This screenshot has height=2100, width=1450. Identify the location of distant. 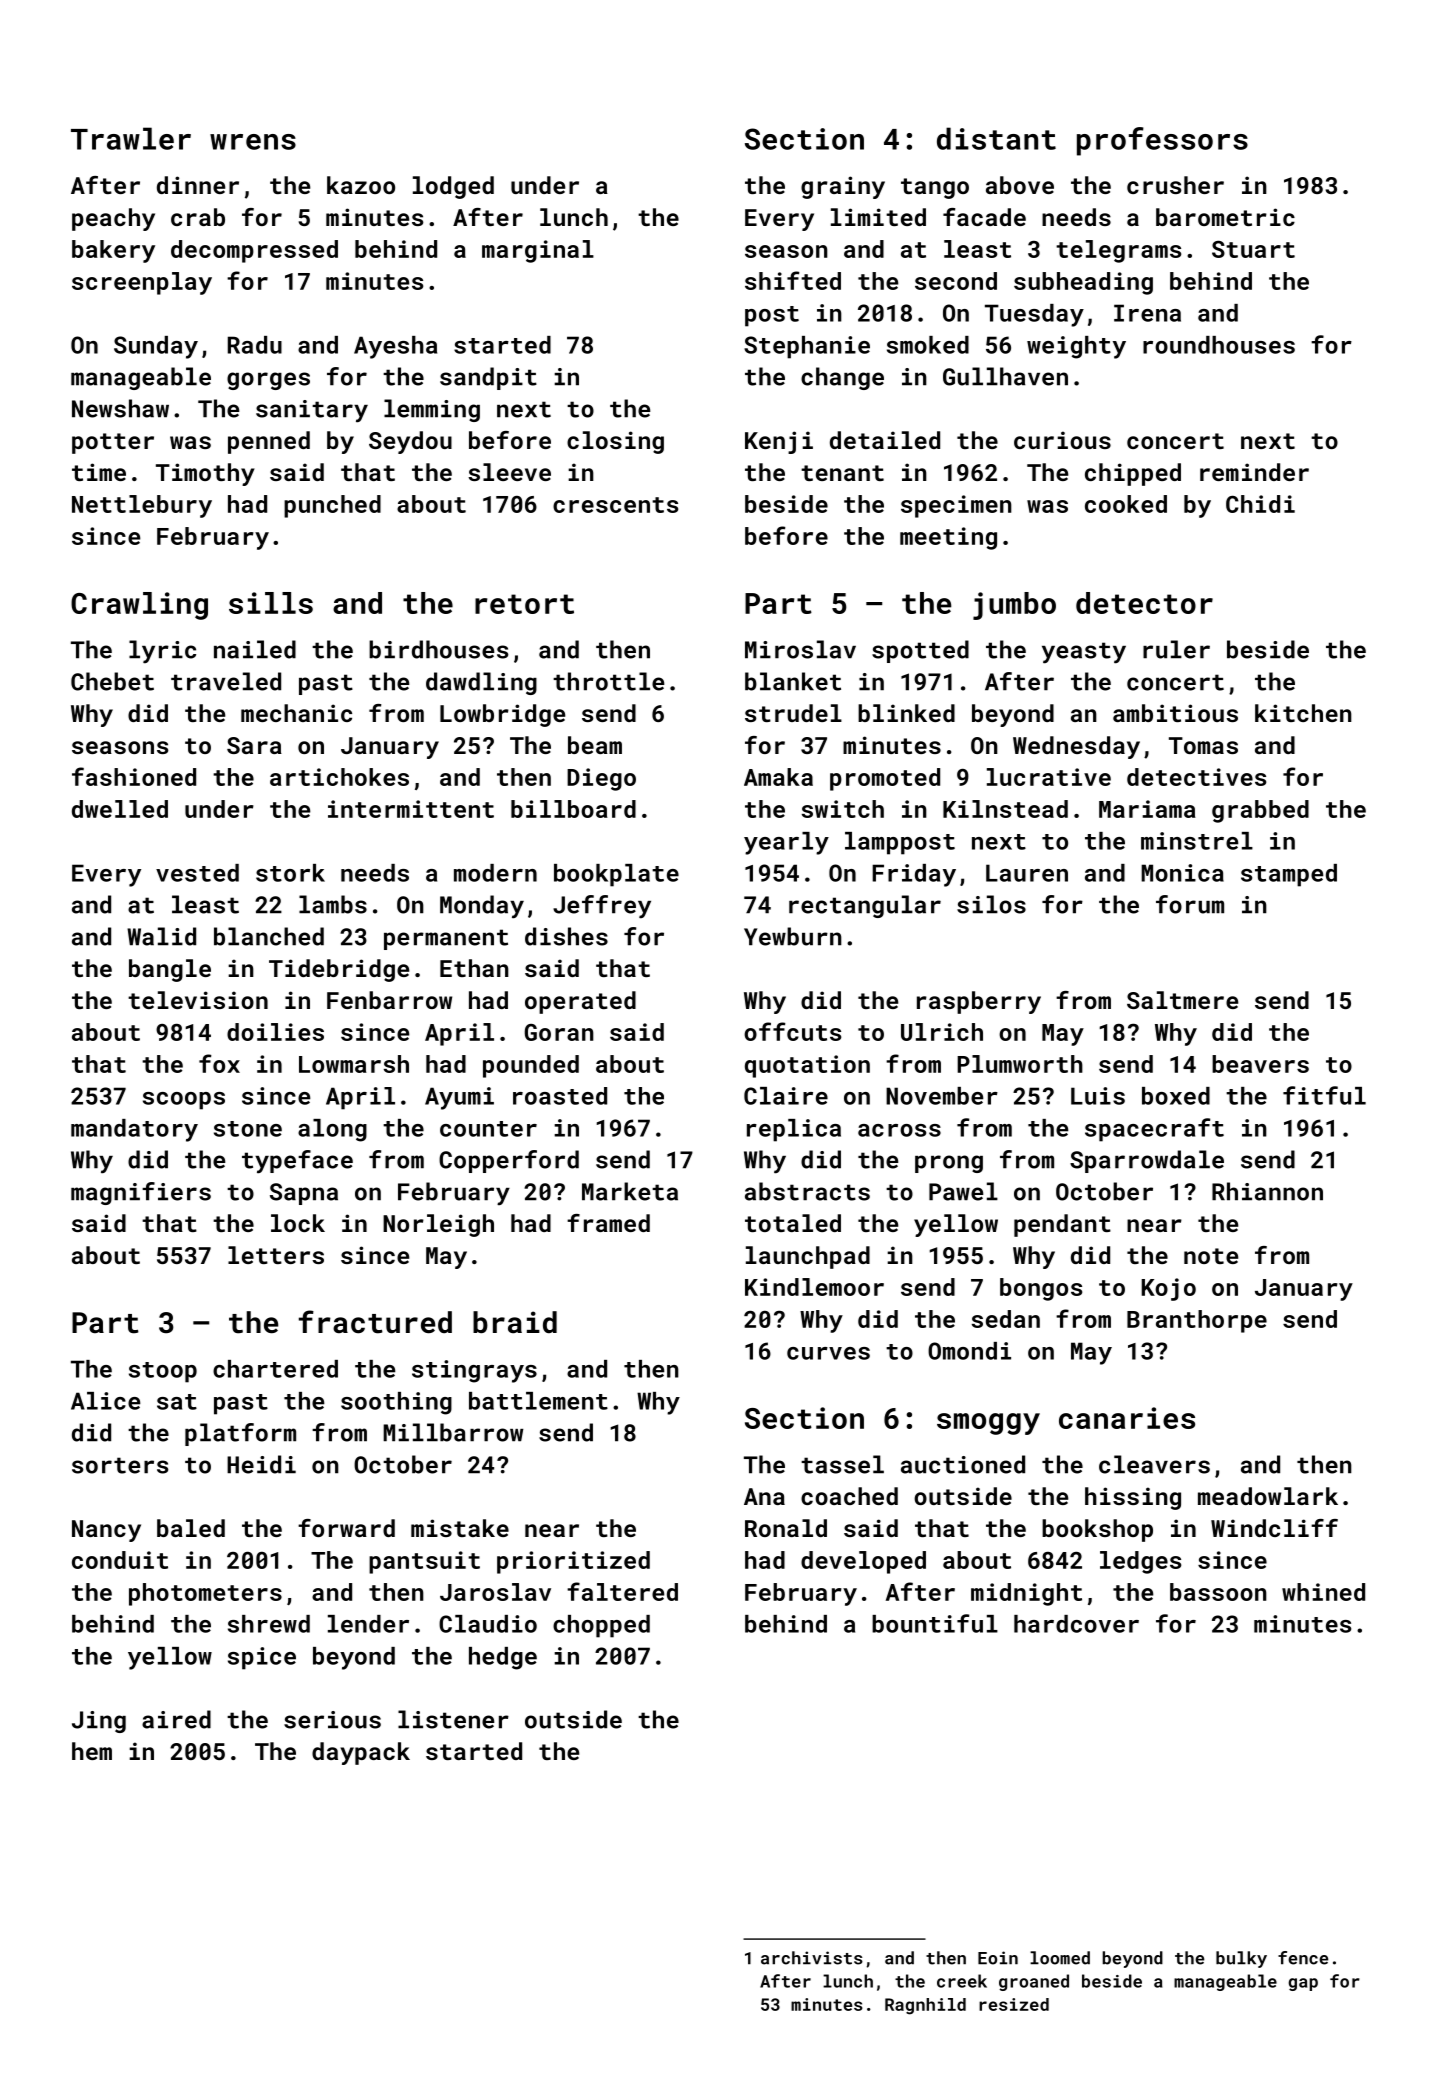
(996, 138).
